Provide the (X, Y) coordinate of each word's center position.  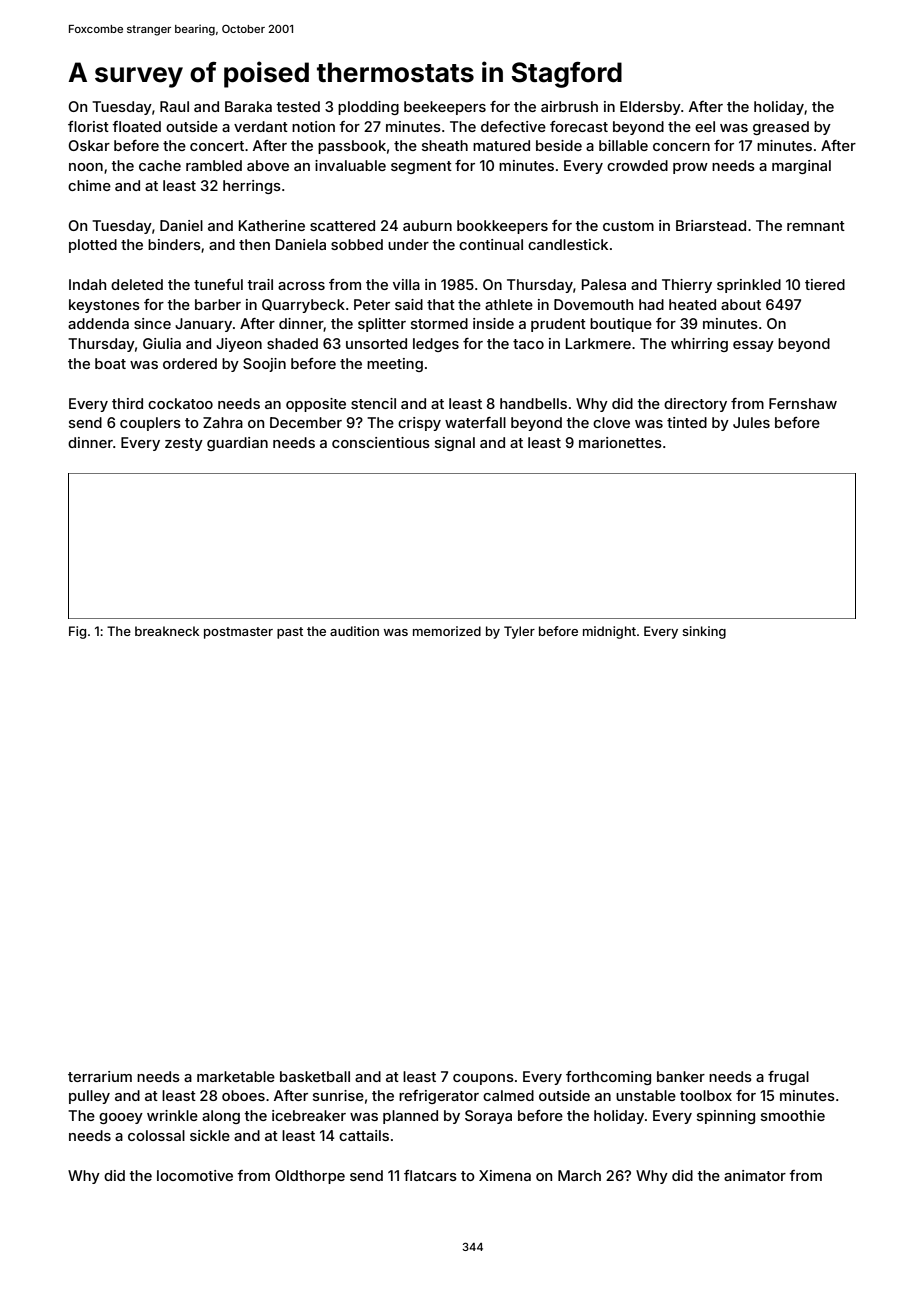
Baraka (248, 106)
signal (455, 444)
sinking (704, 632)
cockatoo (180, 403)
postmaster (238, 633)
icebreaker (309, 1115)
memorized (447, 631)
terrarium (100, 1076)
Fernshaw (803, 403)
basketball (315, 1076)
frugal (788, 1078)
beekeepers (445, 108)
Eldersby (650, 108)
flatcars (430, 1175)
